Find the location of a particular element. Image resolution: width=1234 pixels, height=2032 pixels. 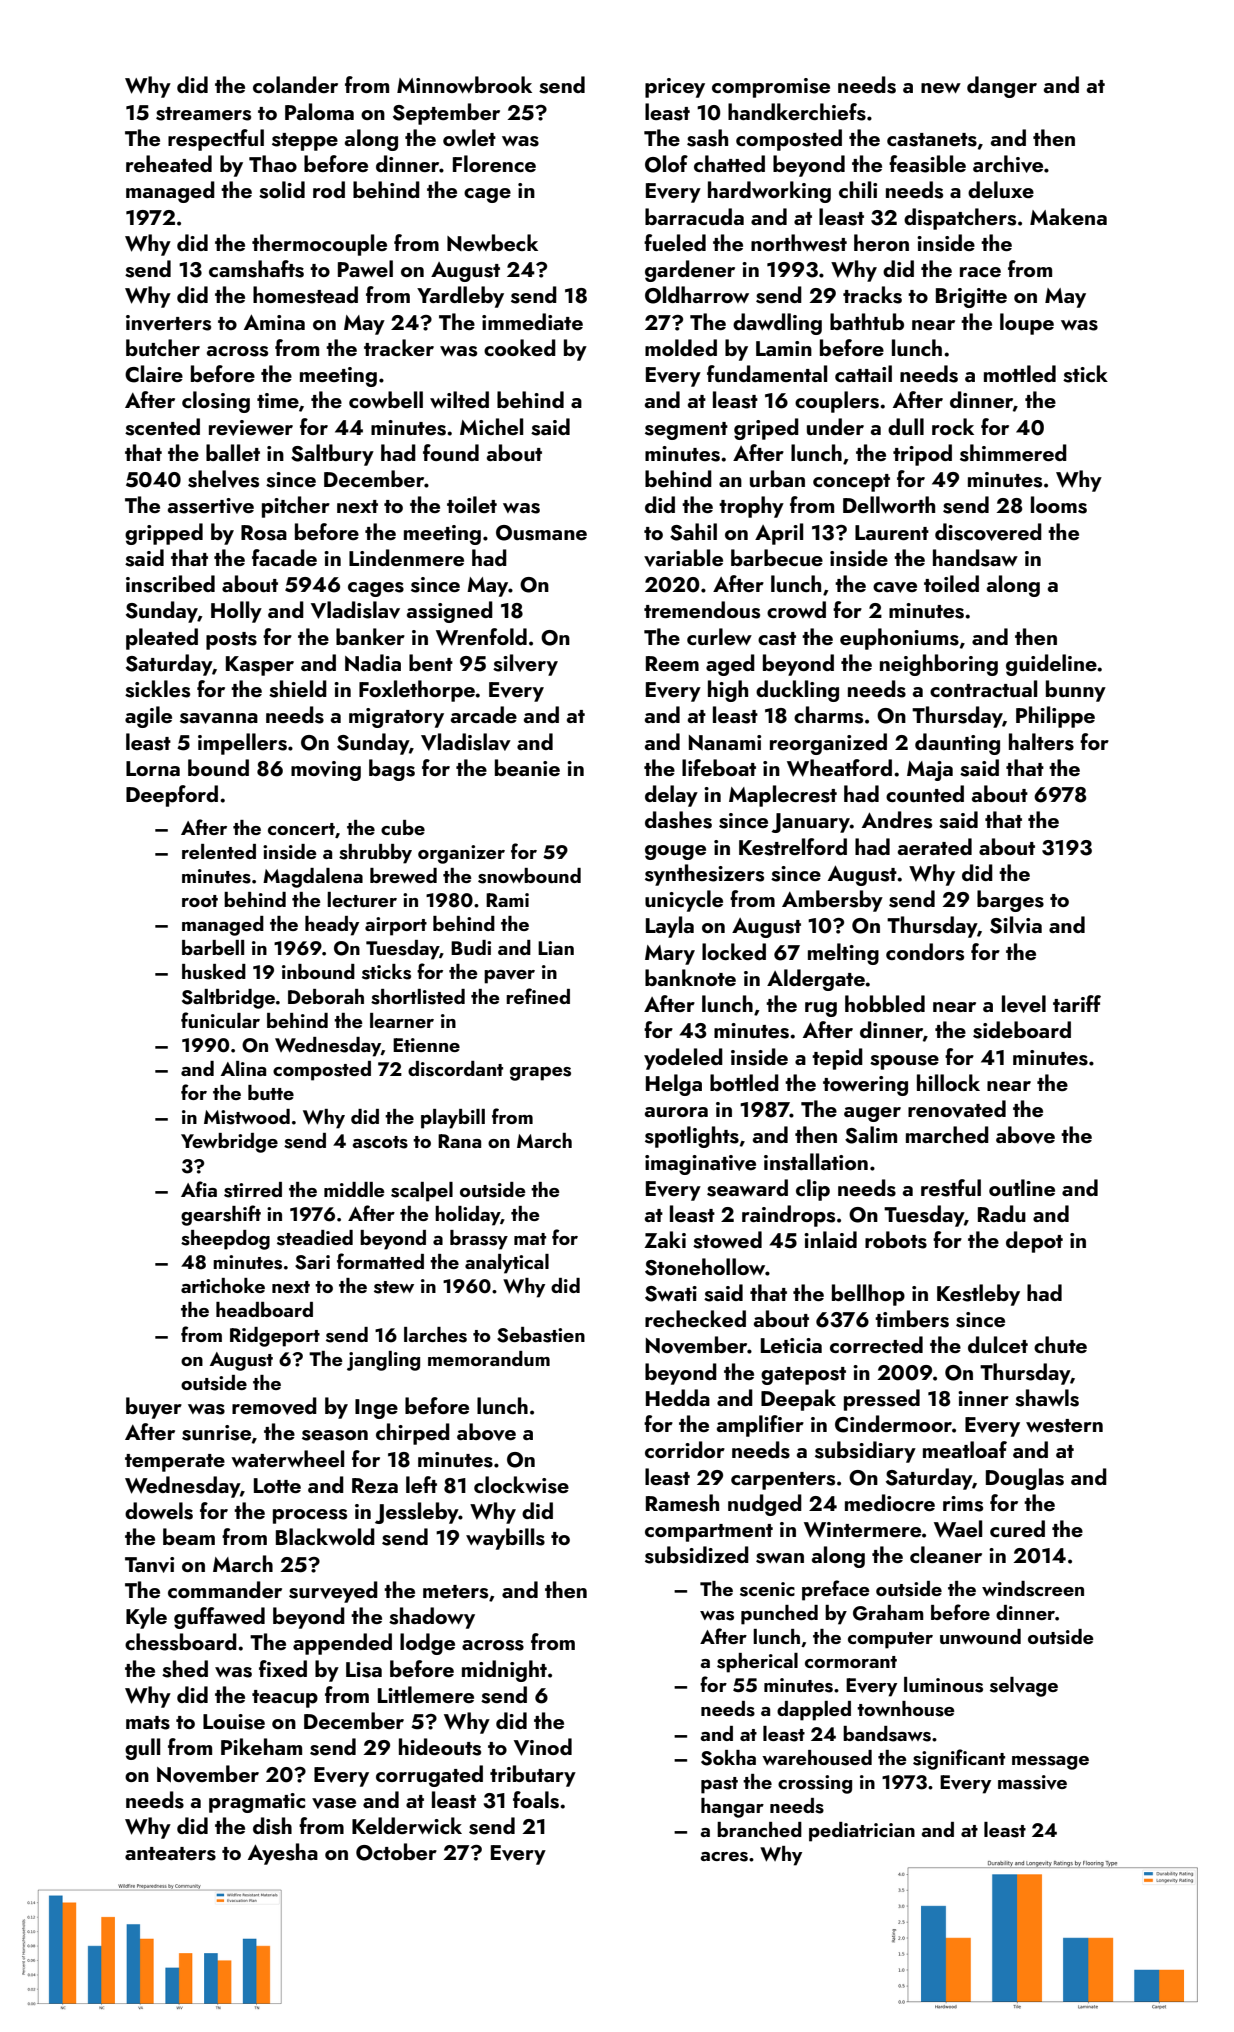

rechecked is located at coordinates (695, 1318).
